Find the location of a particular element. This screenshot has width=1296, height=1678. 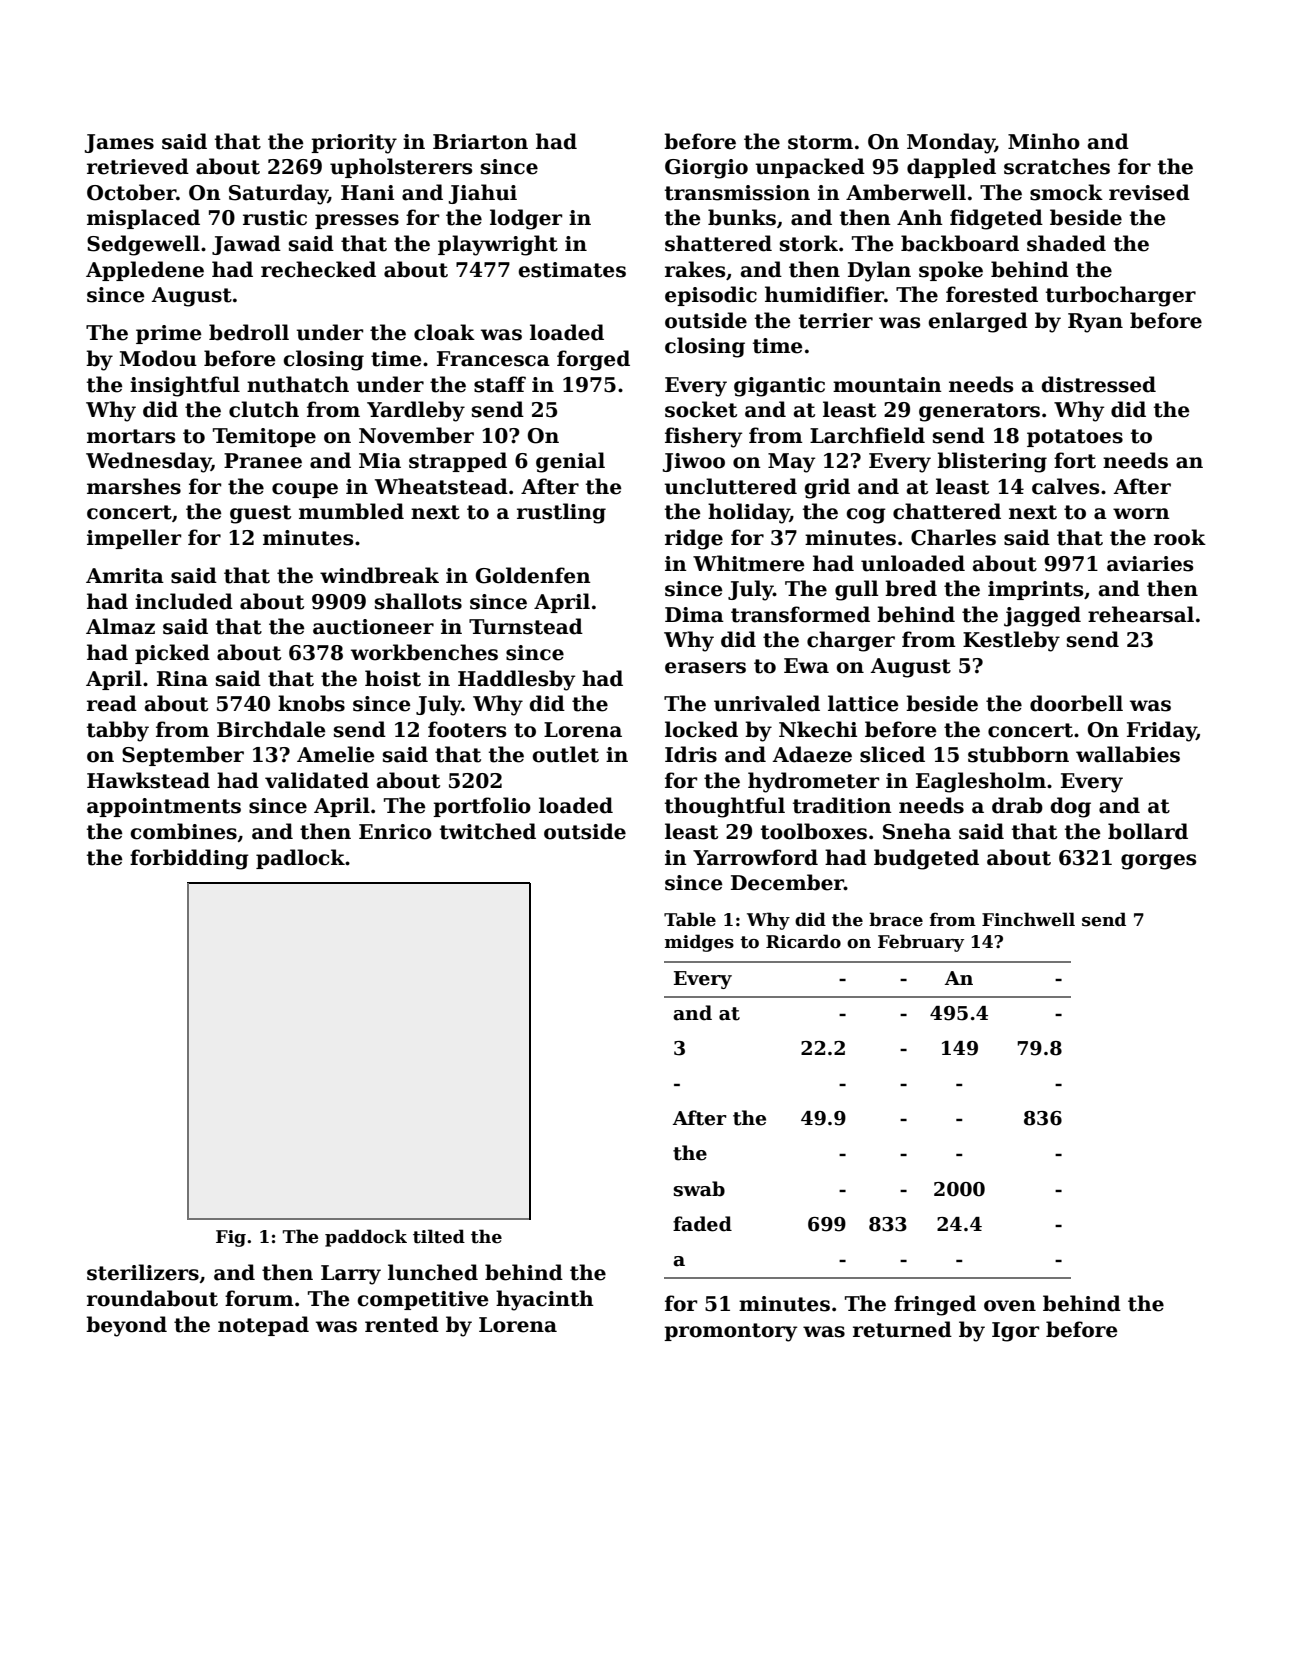

portfolio is located at coordinates (482, 807).
